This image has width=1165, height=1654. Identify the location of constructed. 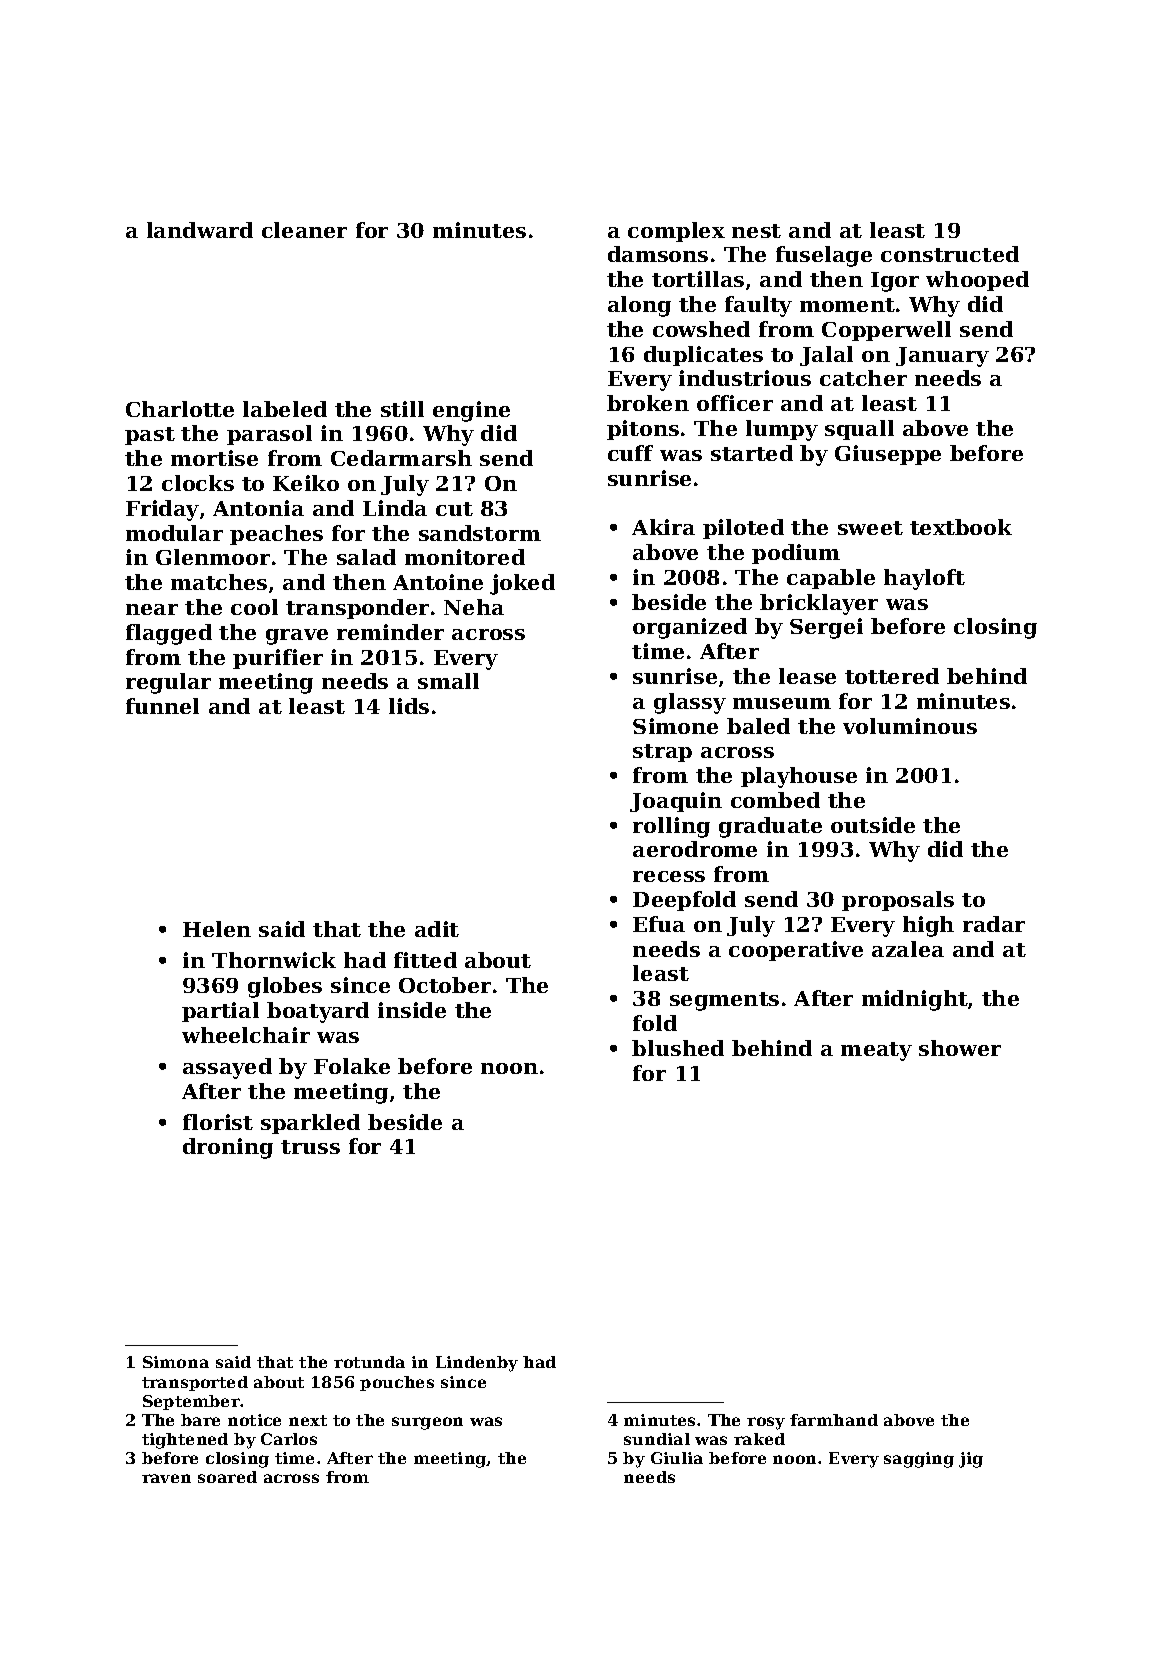
(950, 254).
